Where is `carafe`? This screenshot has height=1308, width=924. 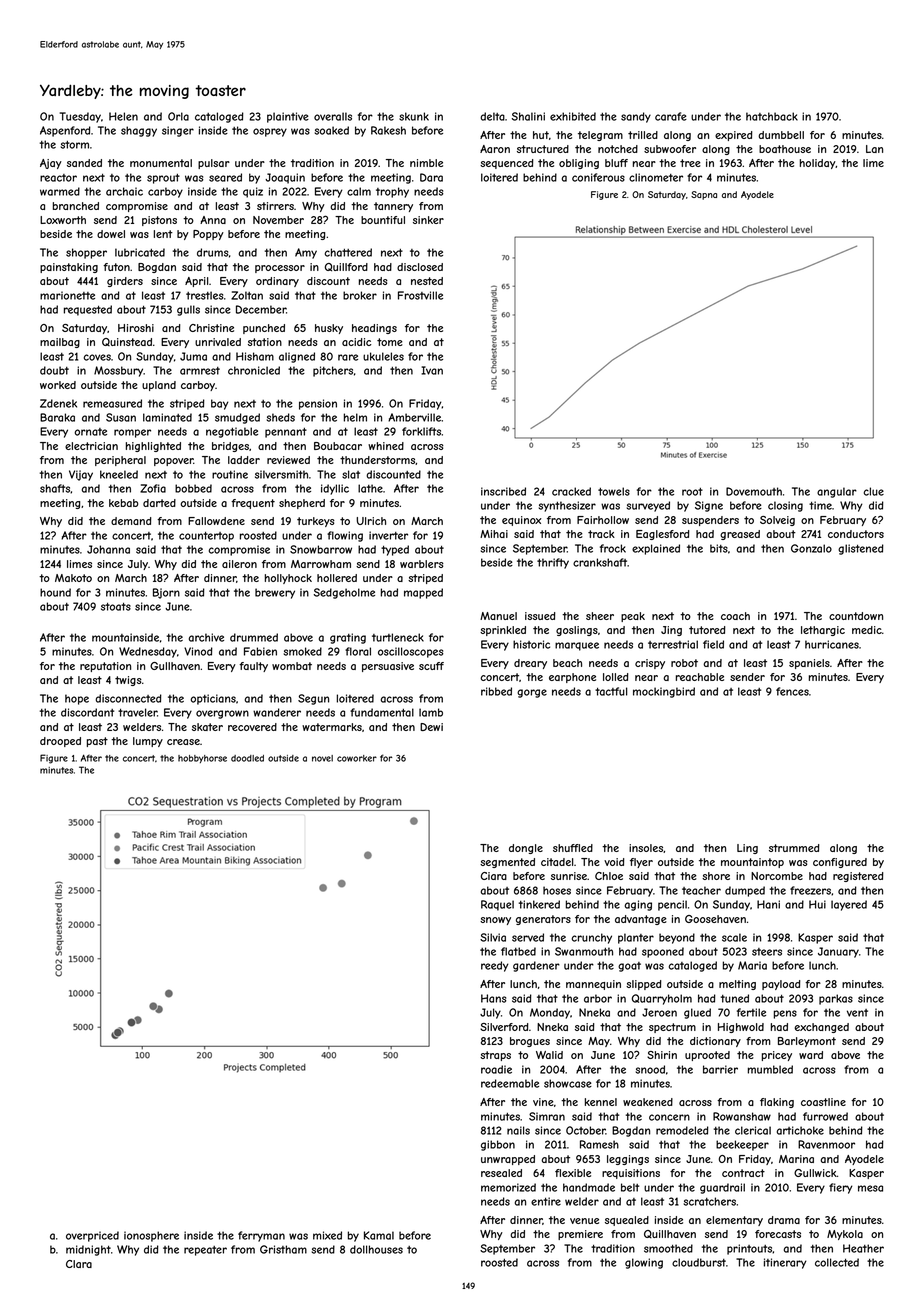 carafe is located at coordinates (671, 116).
